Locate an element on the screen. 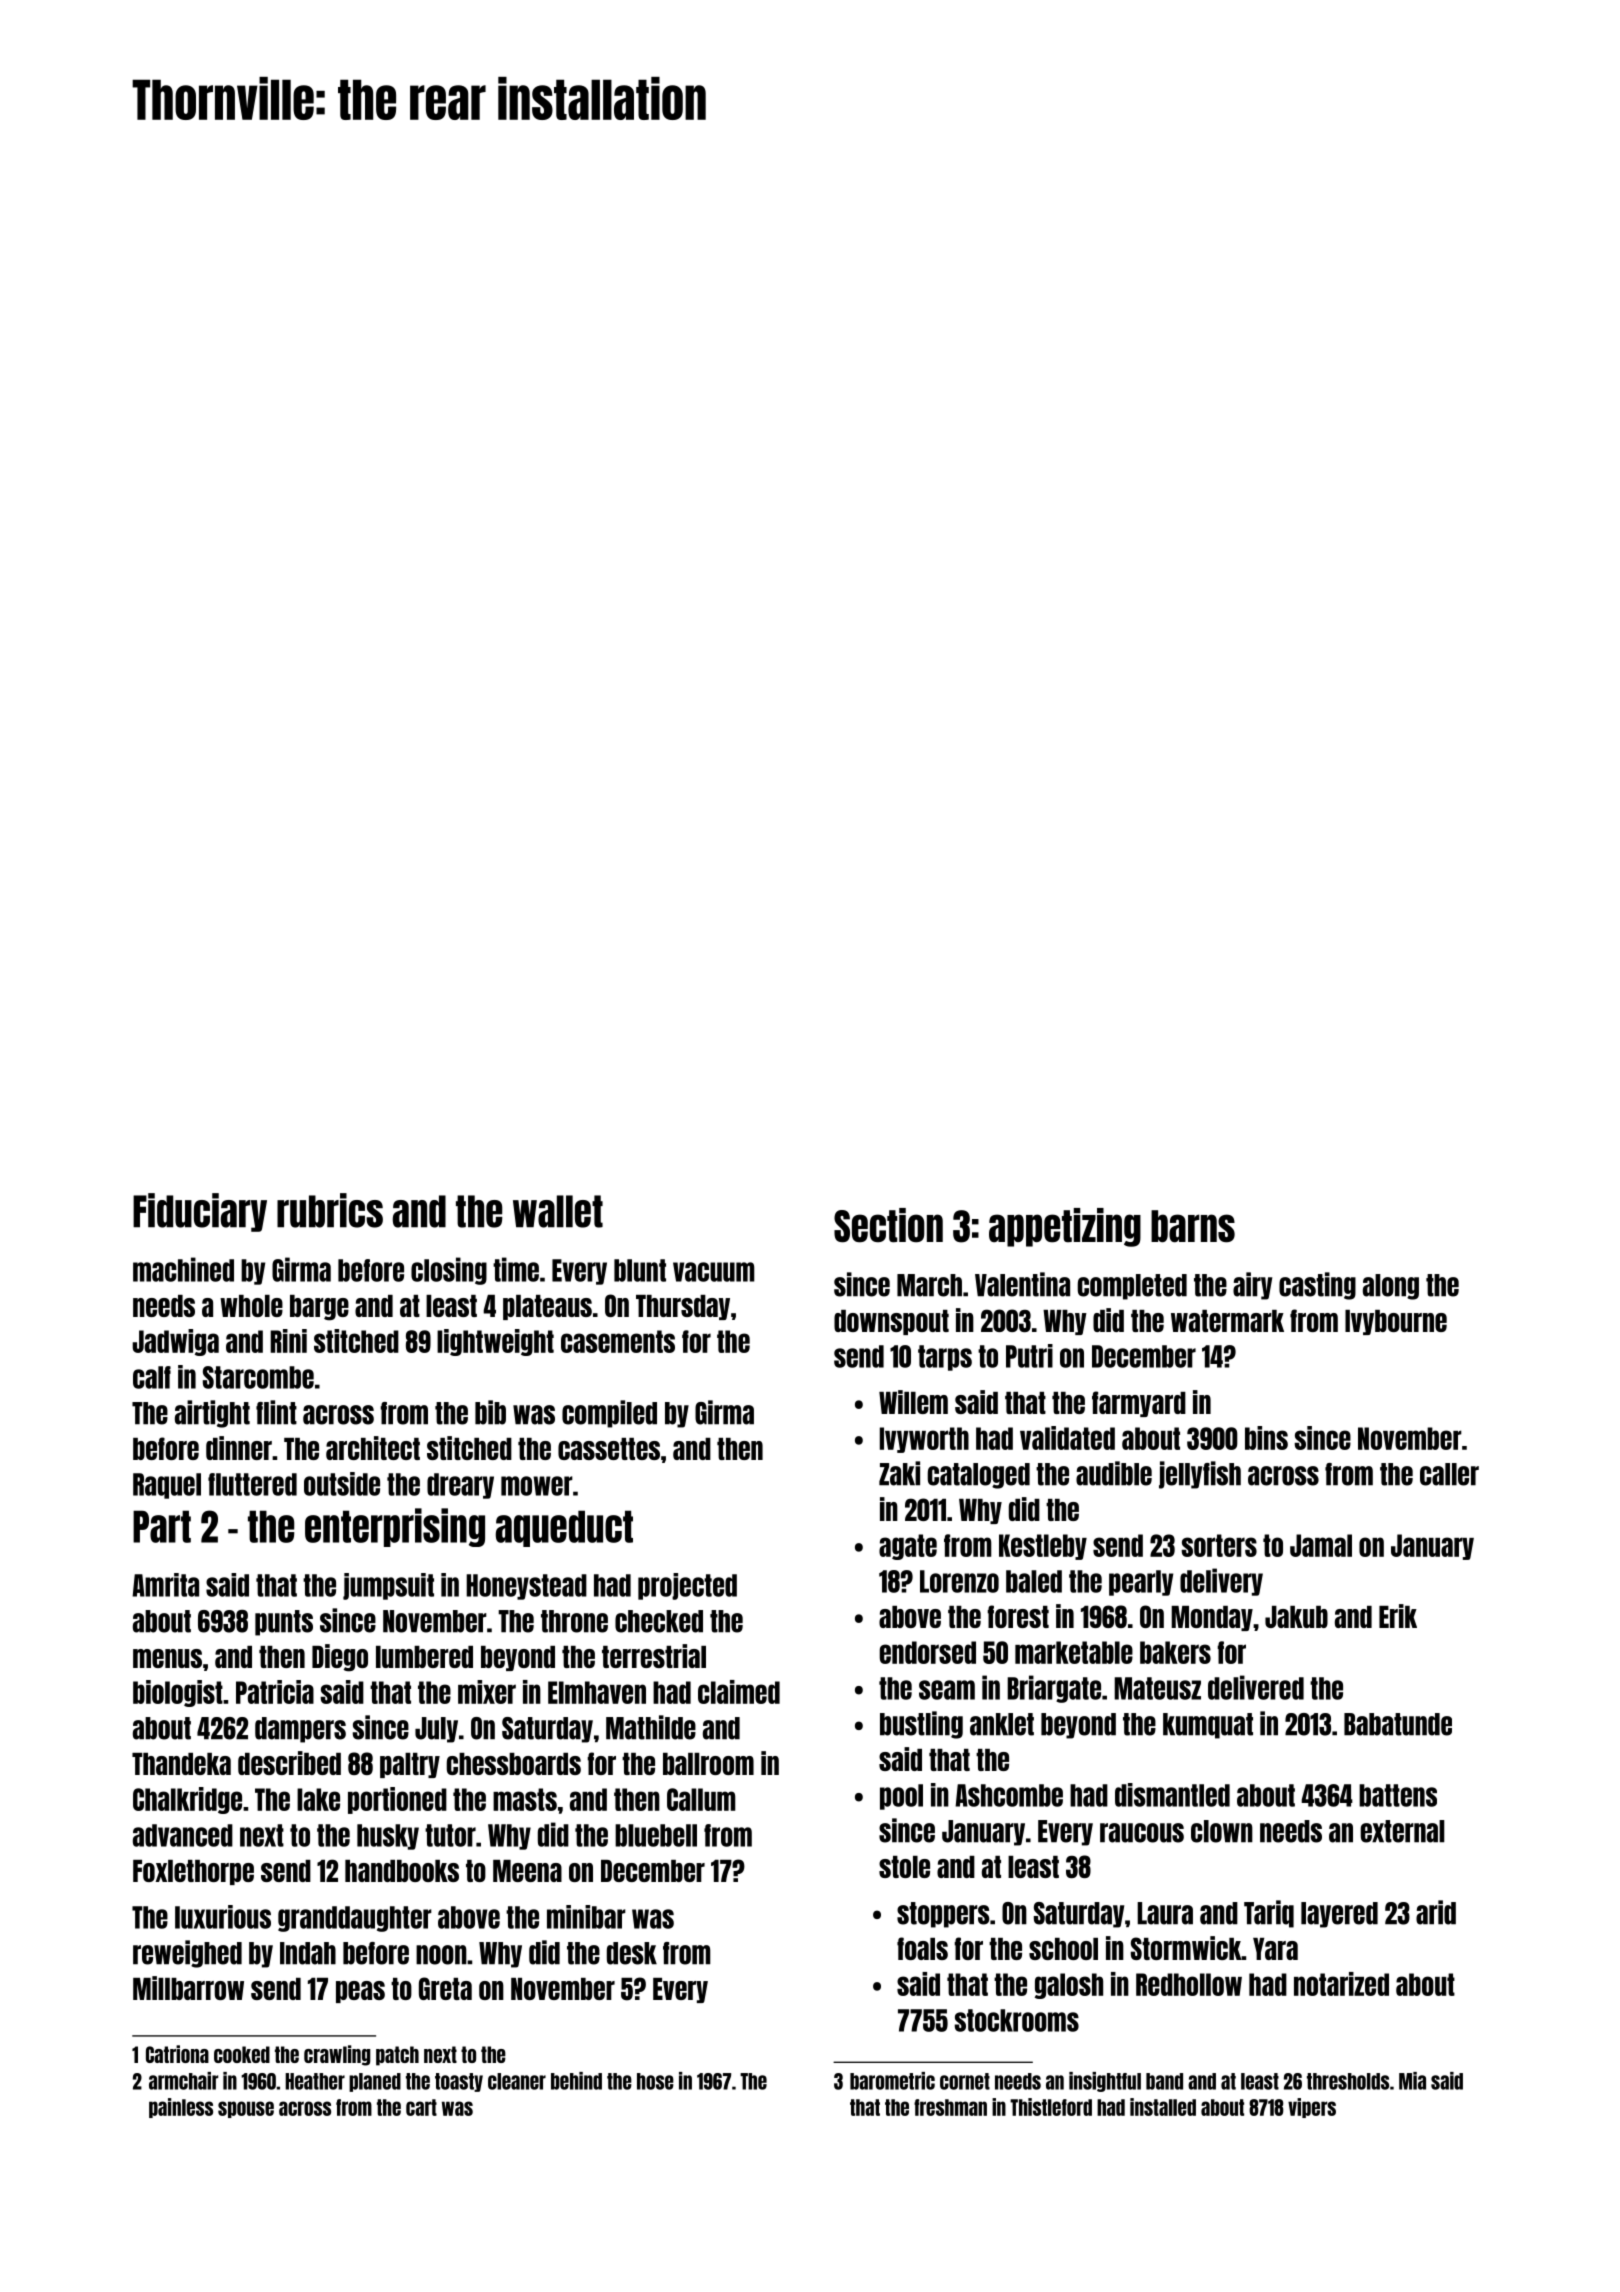  cataloged is located at coordinates (978, 1476).
